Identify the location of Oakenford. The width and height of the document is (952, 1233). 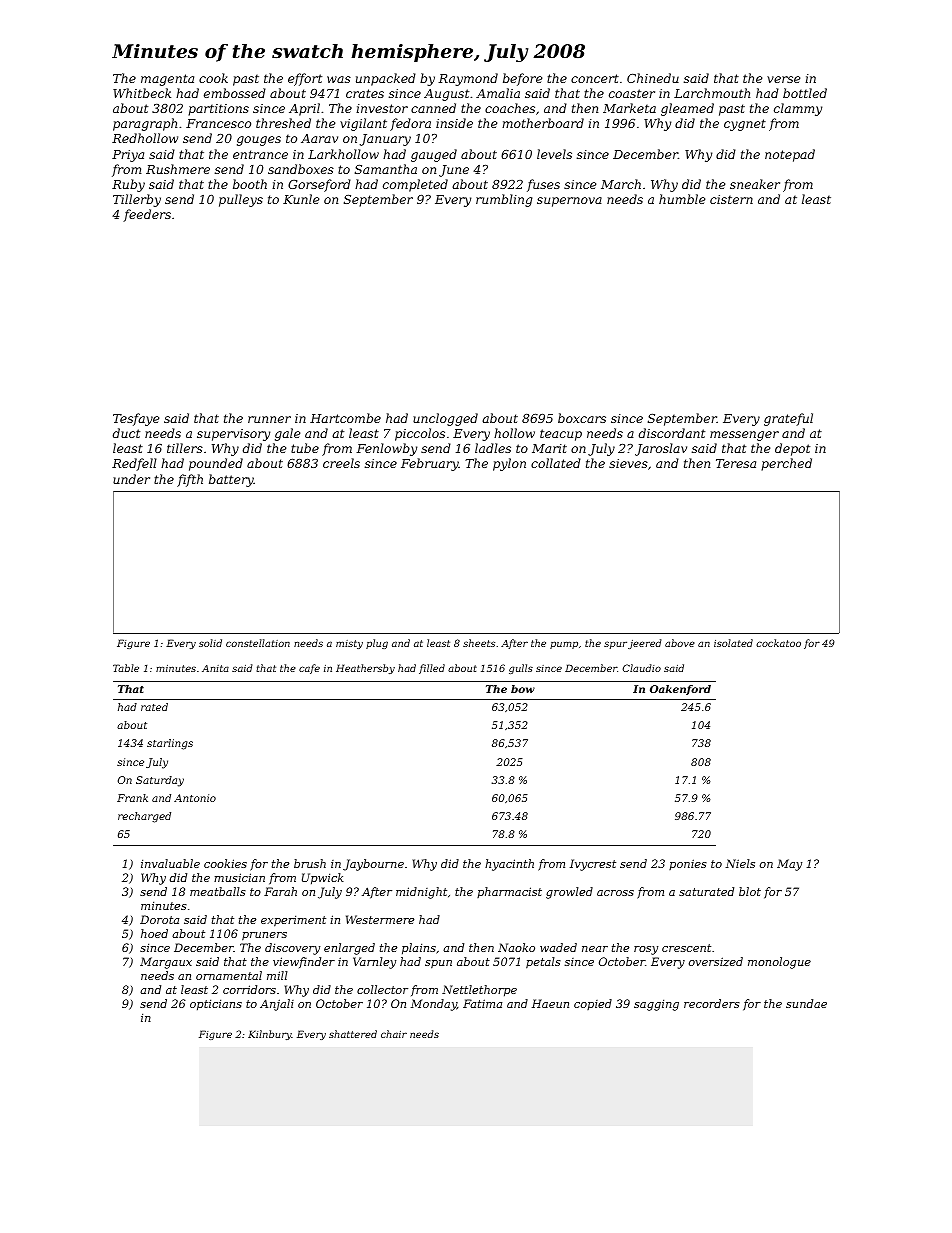
(680, 690).
